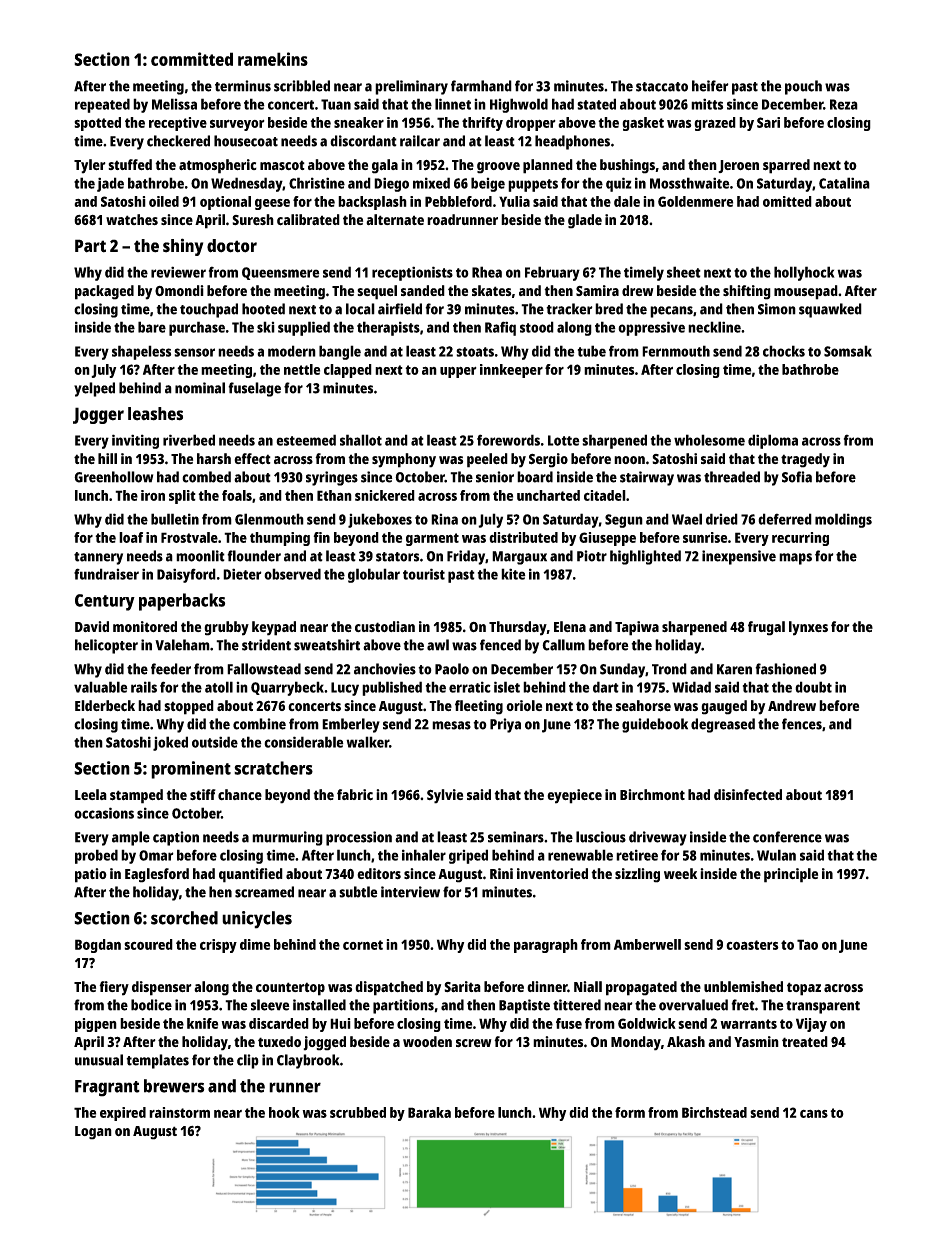  I want to click on glade, so click(585, 221).
